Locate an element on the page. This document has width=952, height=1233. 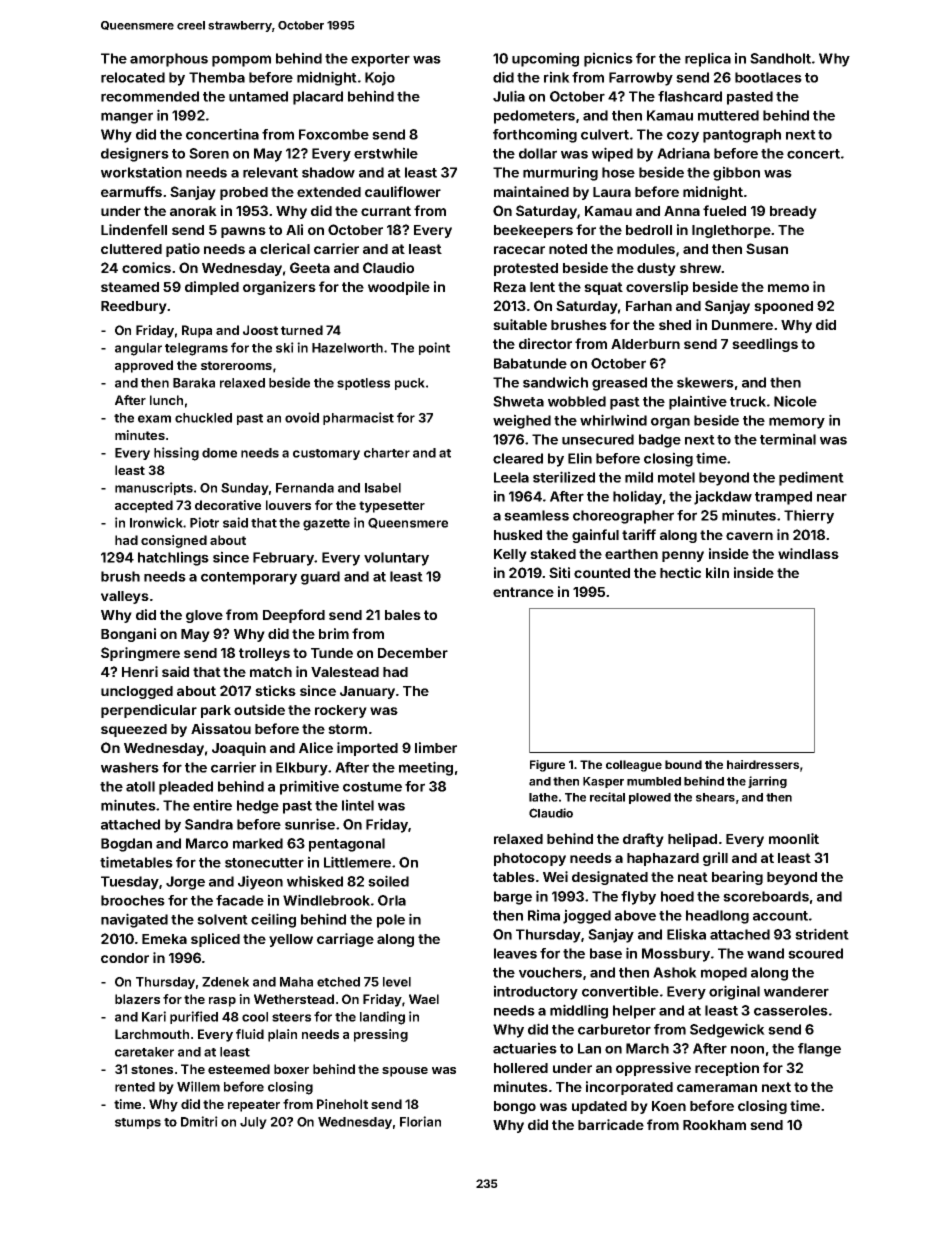
designers is located at coordinates (135, 154).
